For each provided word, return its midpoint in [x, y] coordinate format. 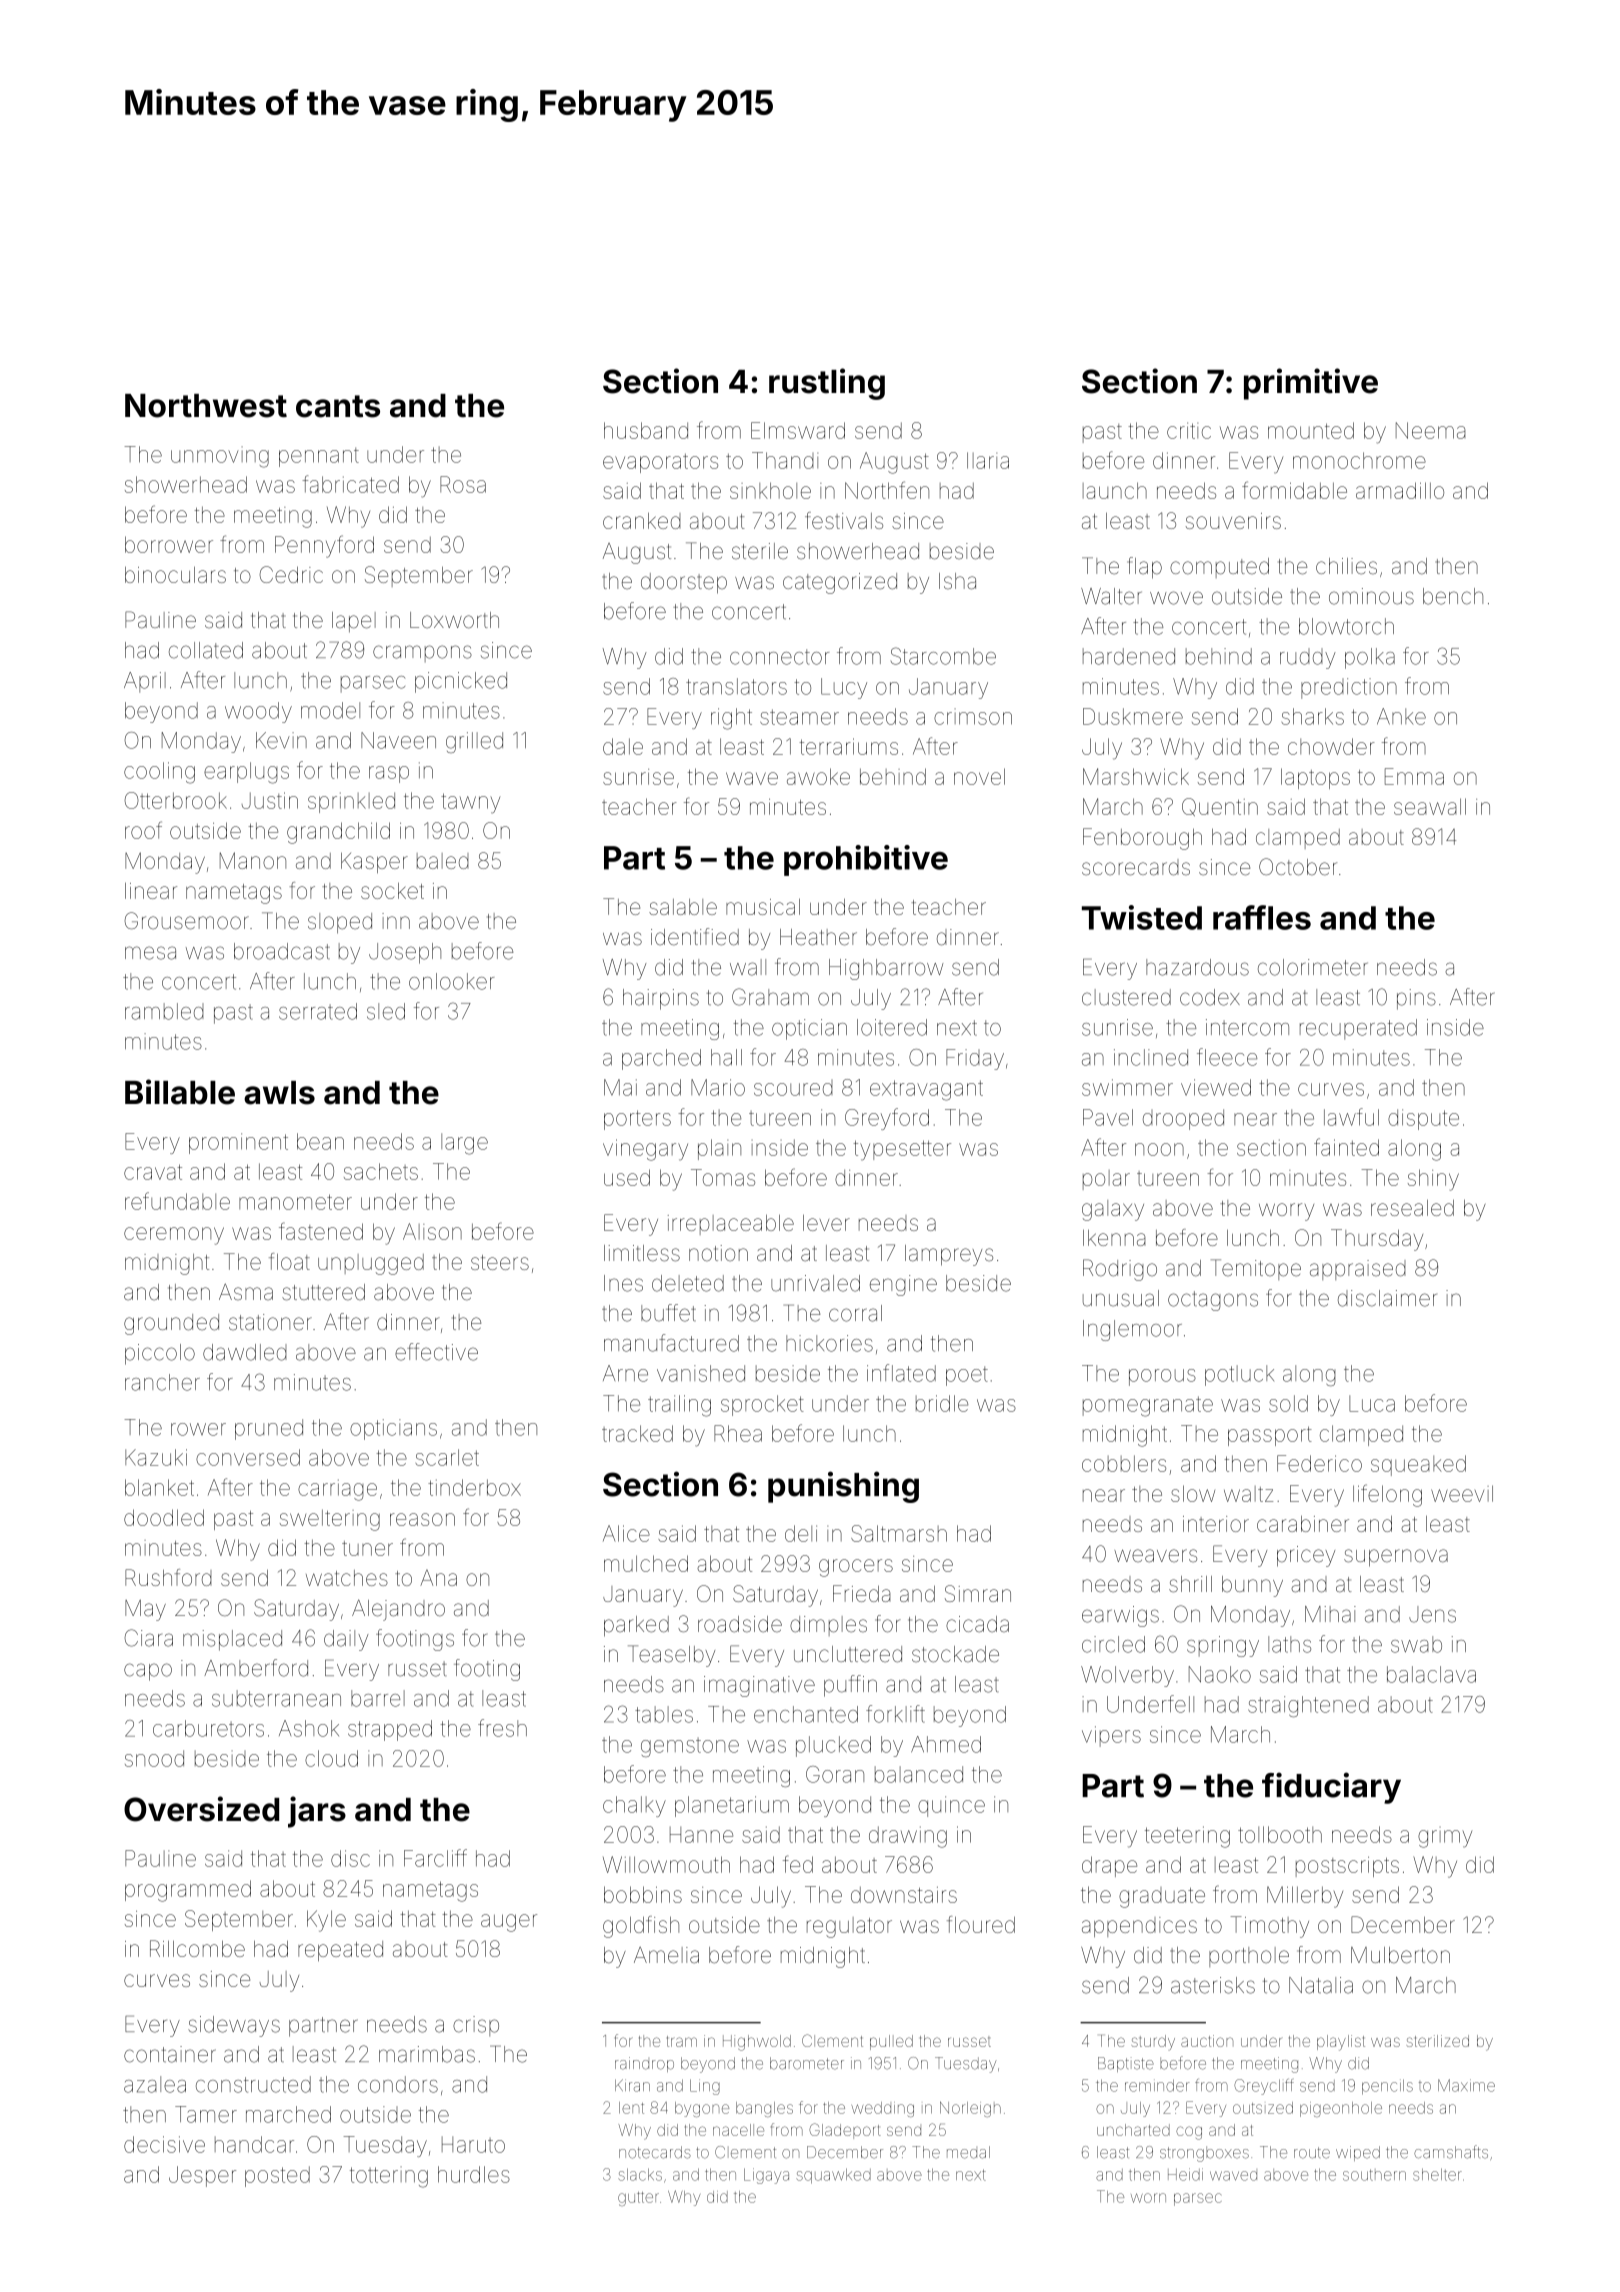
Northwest [206, 406]
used [627, 1177]
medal [968, 2152]
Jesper [202, 2176]
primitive [1311, 384]
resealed [1412, 1208]
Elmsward [798, 430]
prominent [238, 1143]
